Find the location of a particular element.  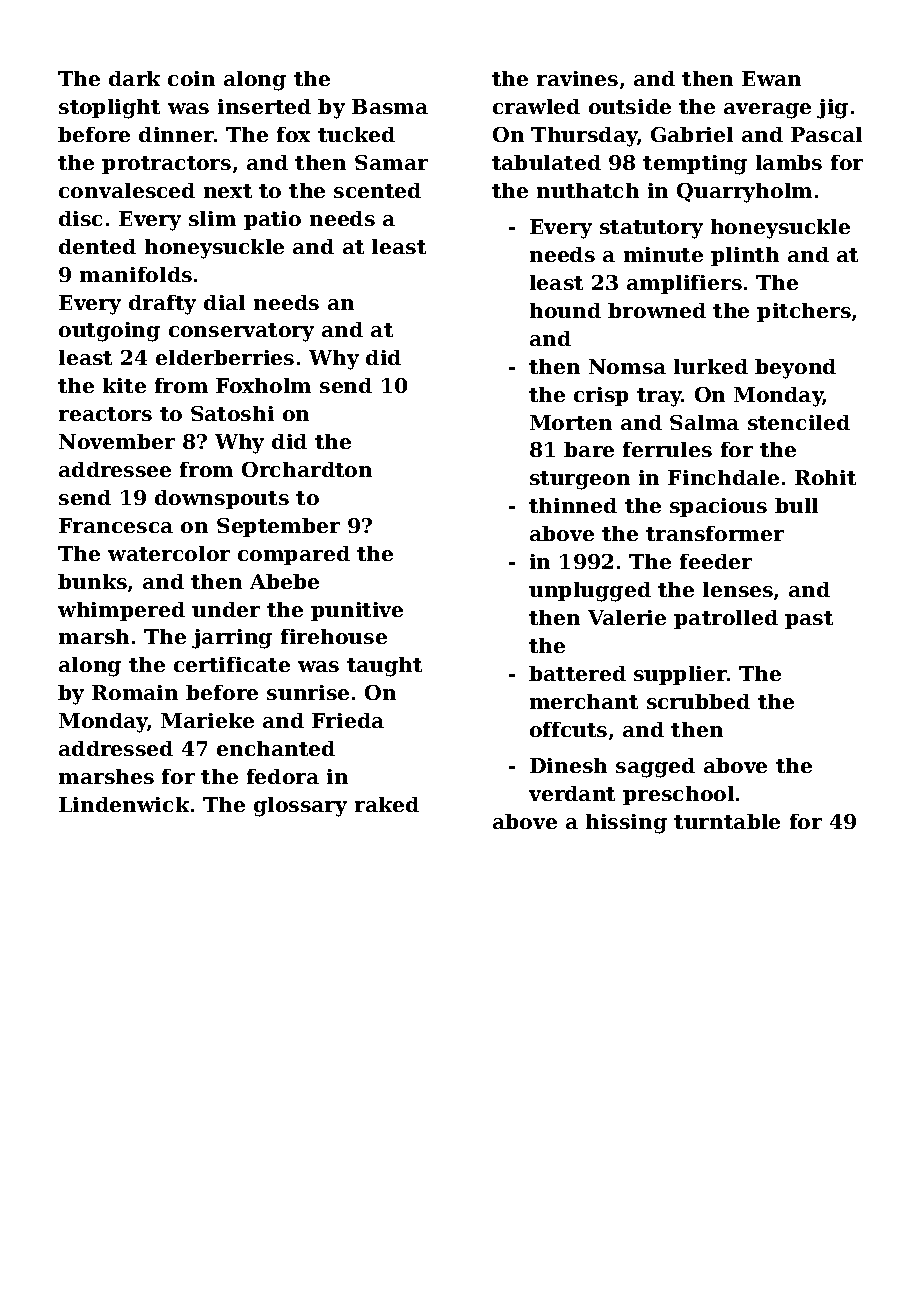

pitchers is located at coordinates (804, 312).
